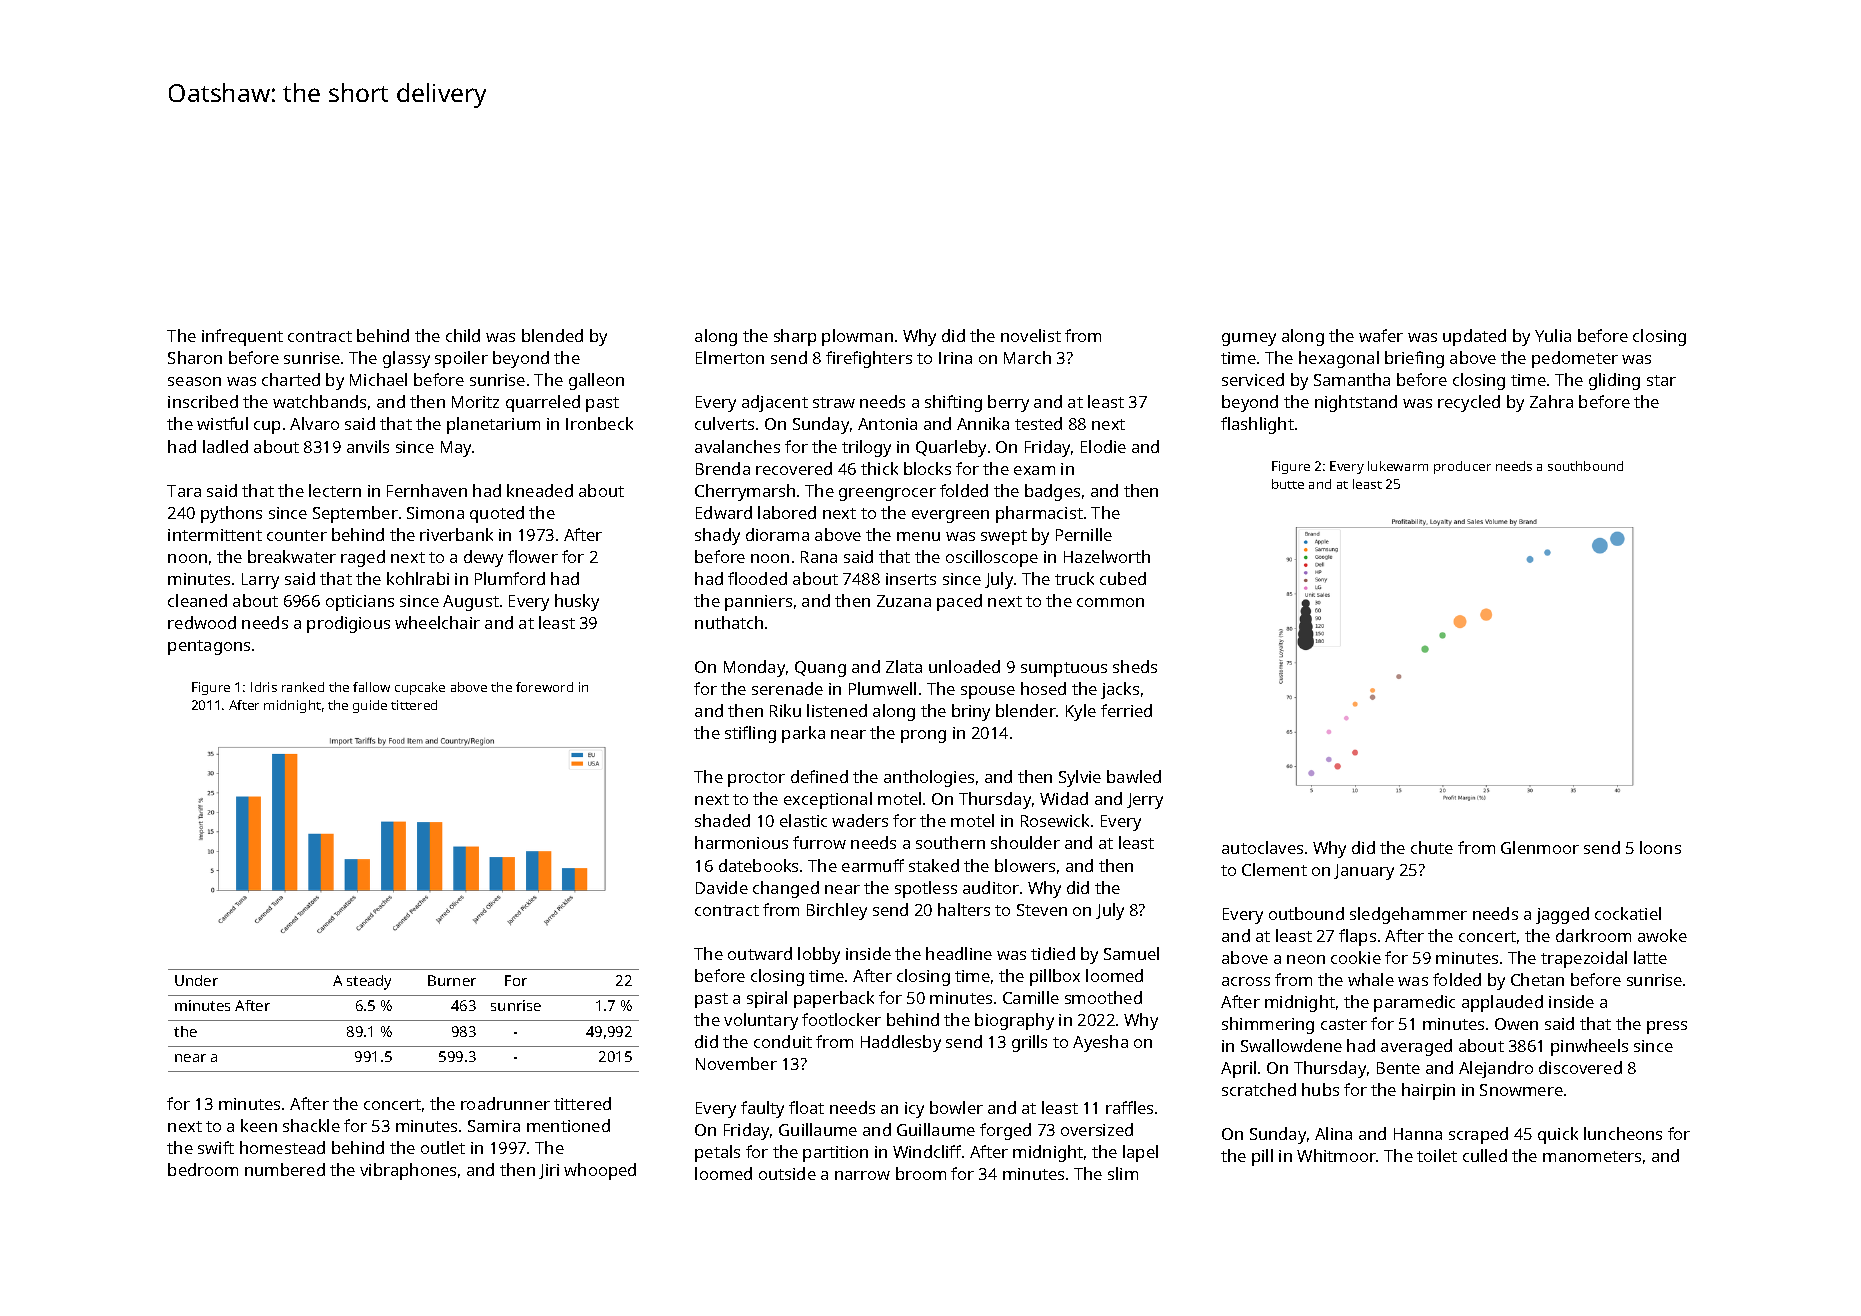 The height and width of the image is (1316, 1861). I want to click on infrequent, so click(242, 337).
